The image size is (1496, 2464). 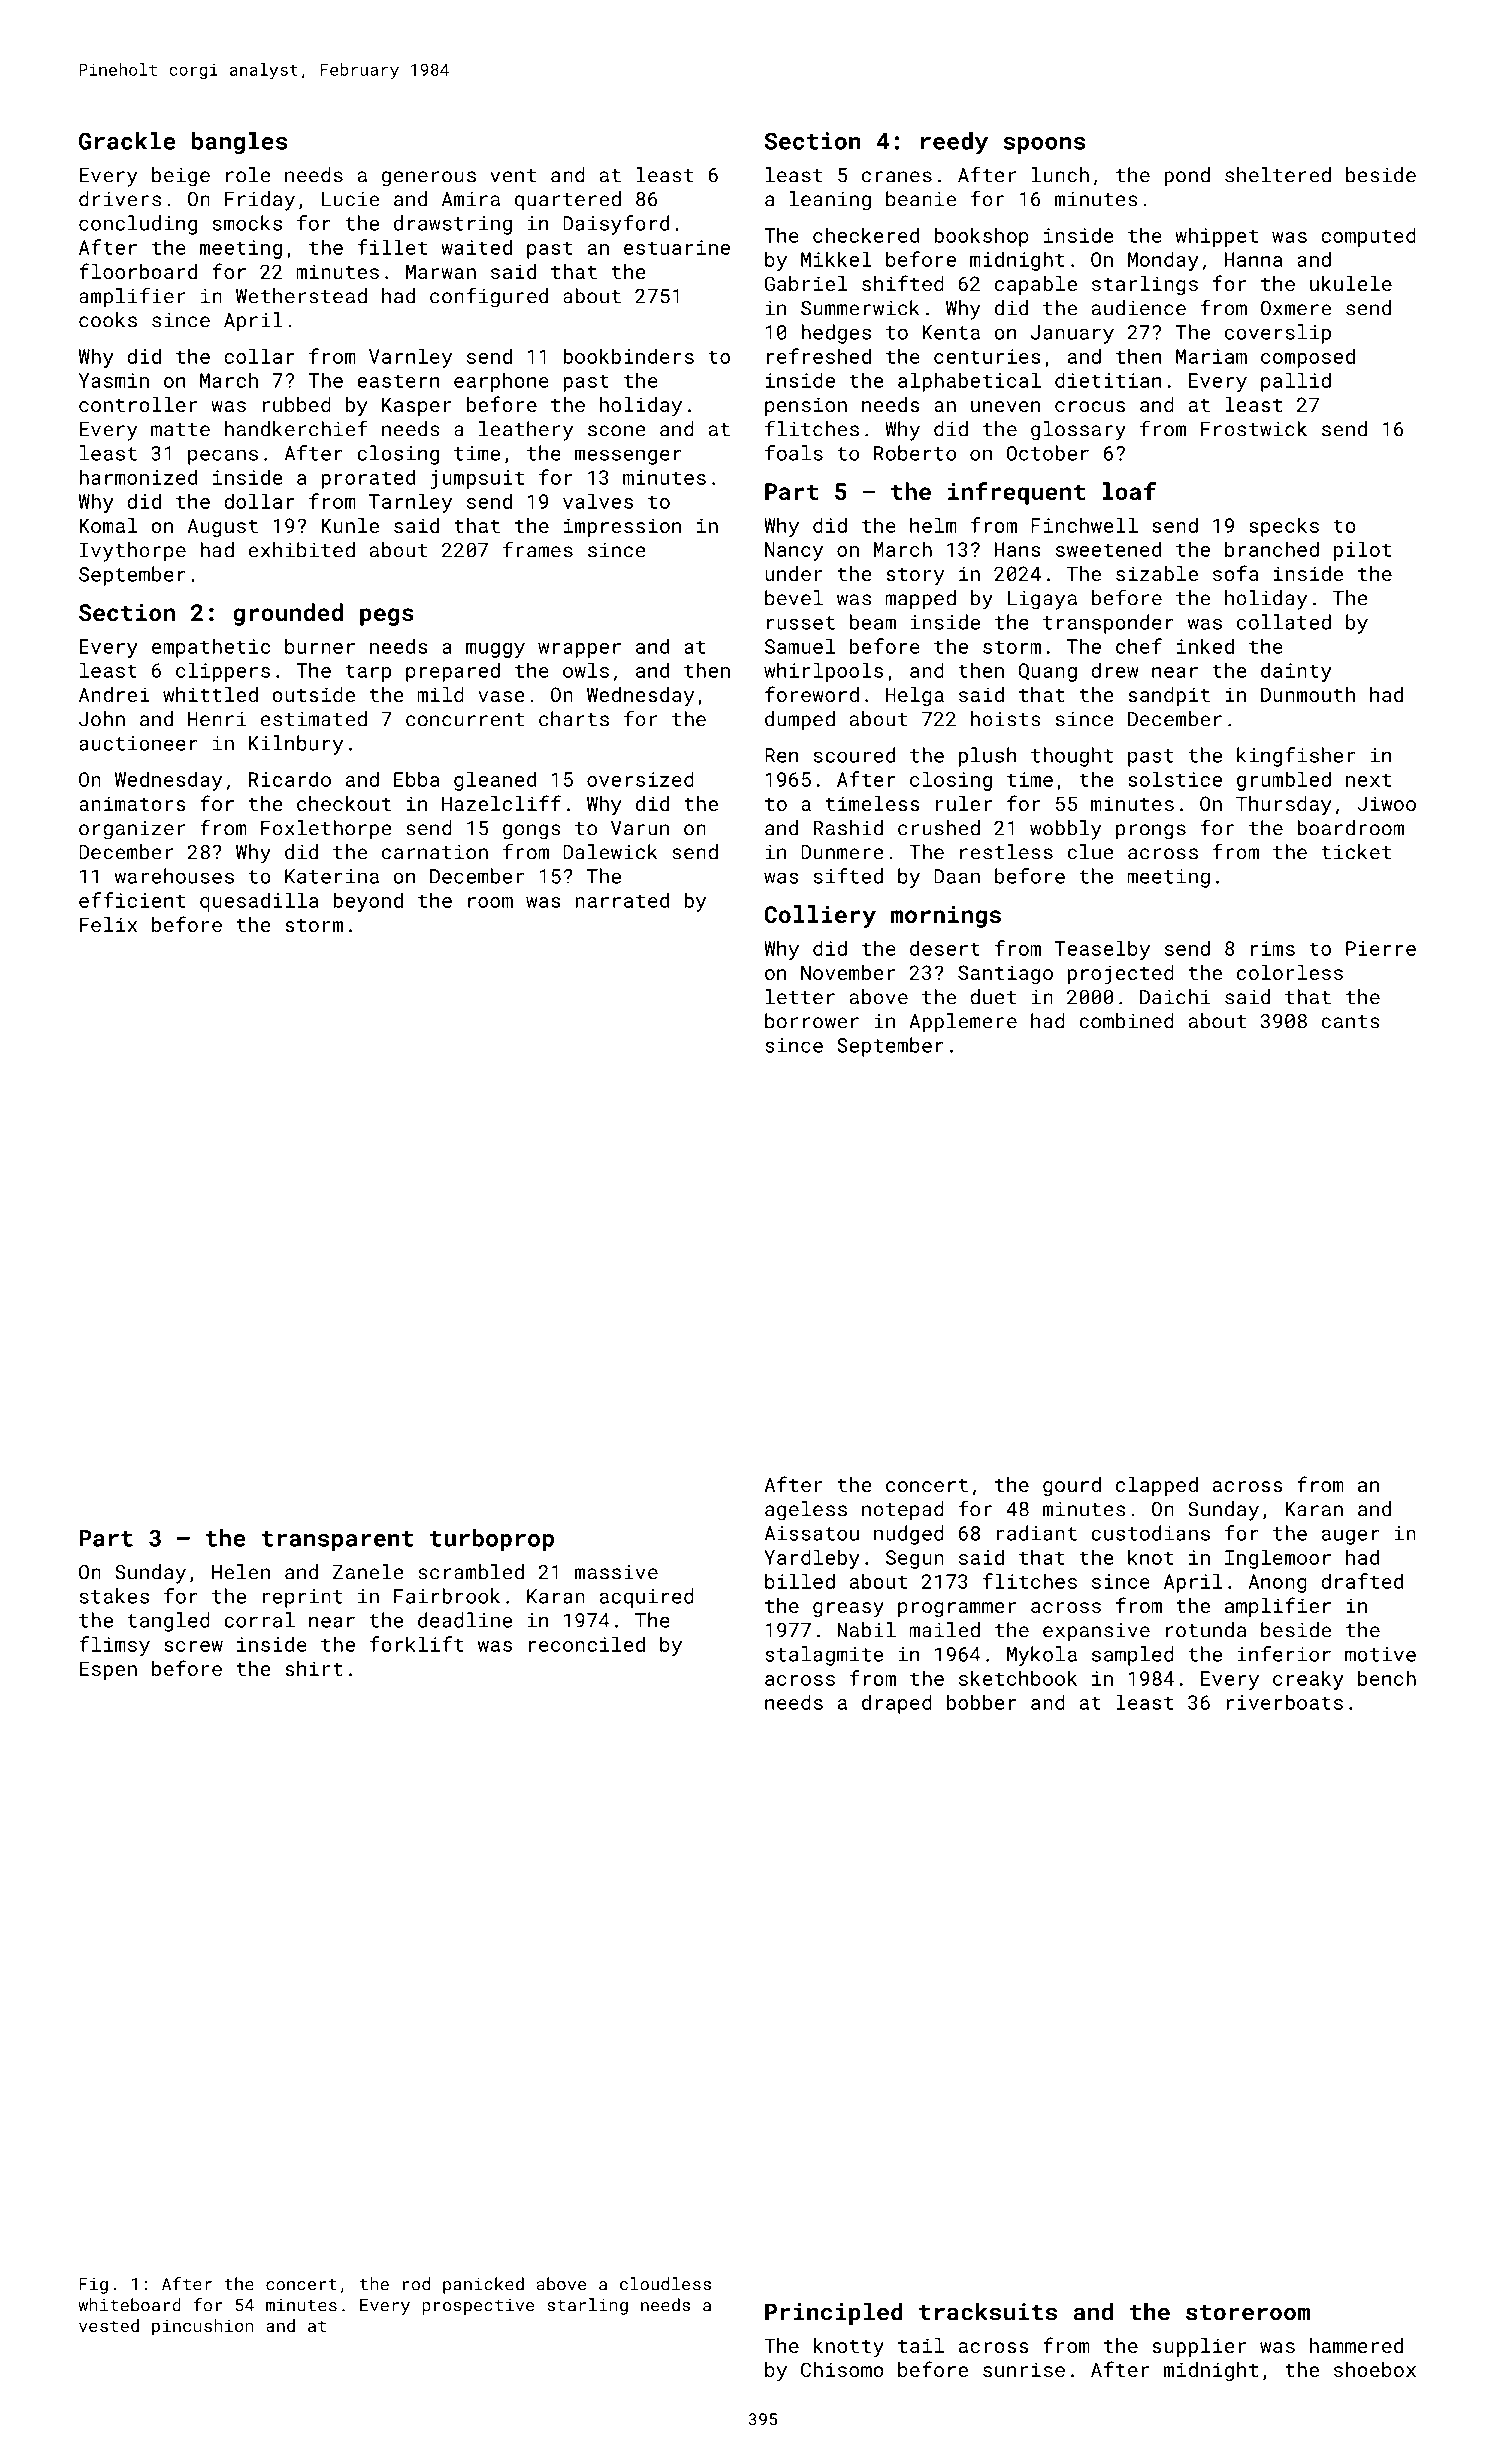 What do you see at coordinates (108, 924) in the screenshot?
I see `Felix` at bounding box center [108, 924].
